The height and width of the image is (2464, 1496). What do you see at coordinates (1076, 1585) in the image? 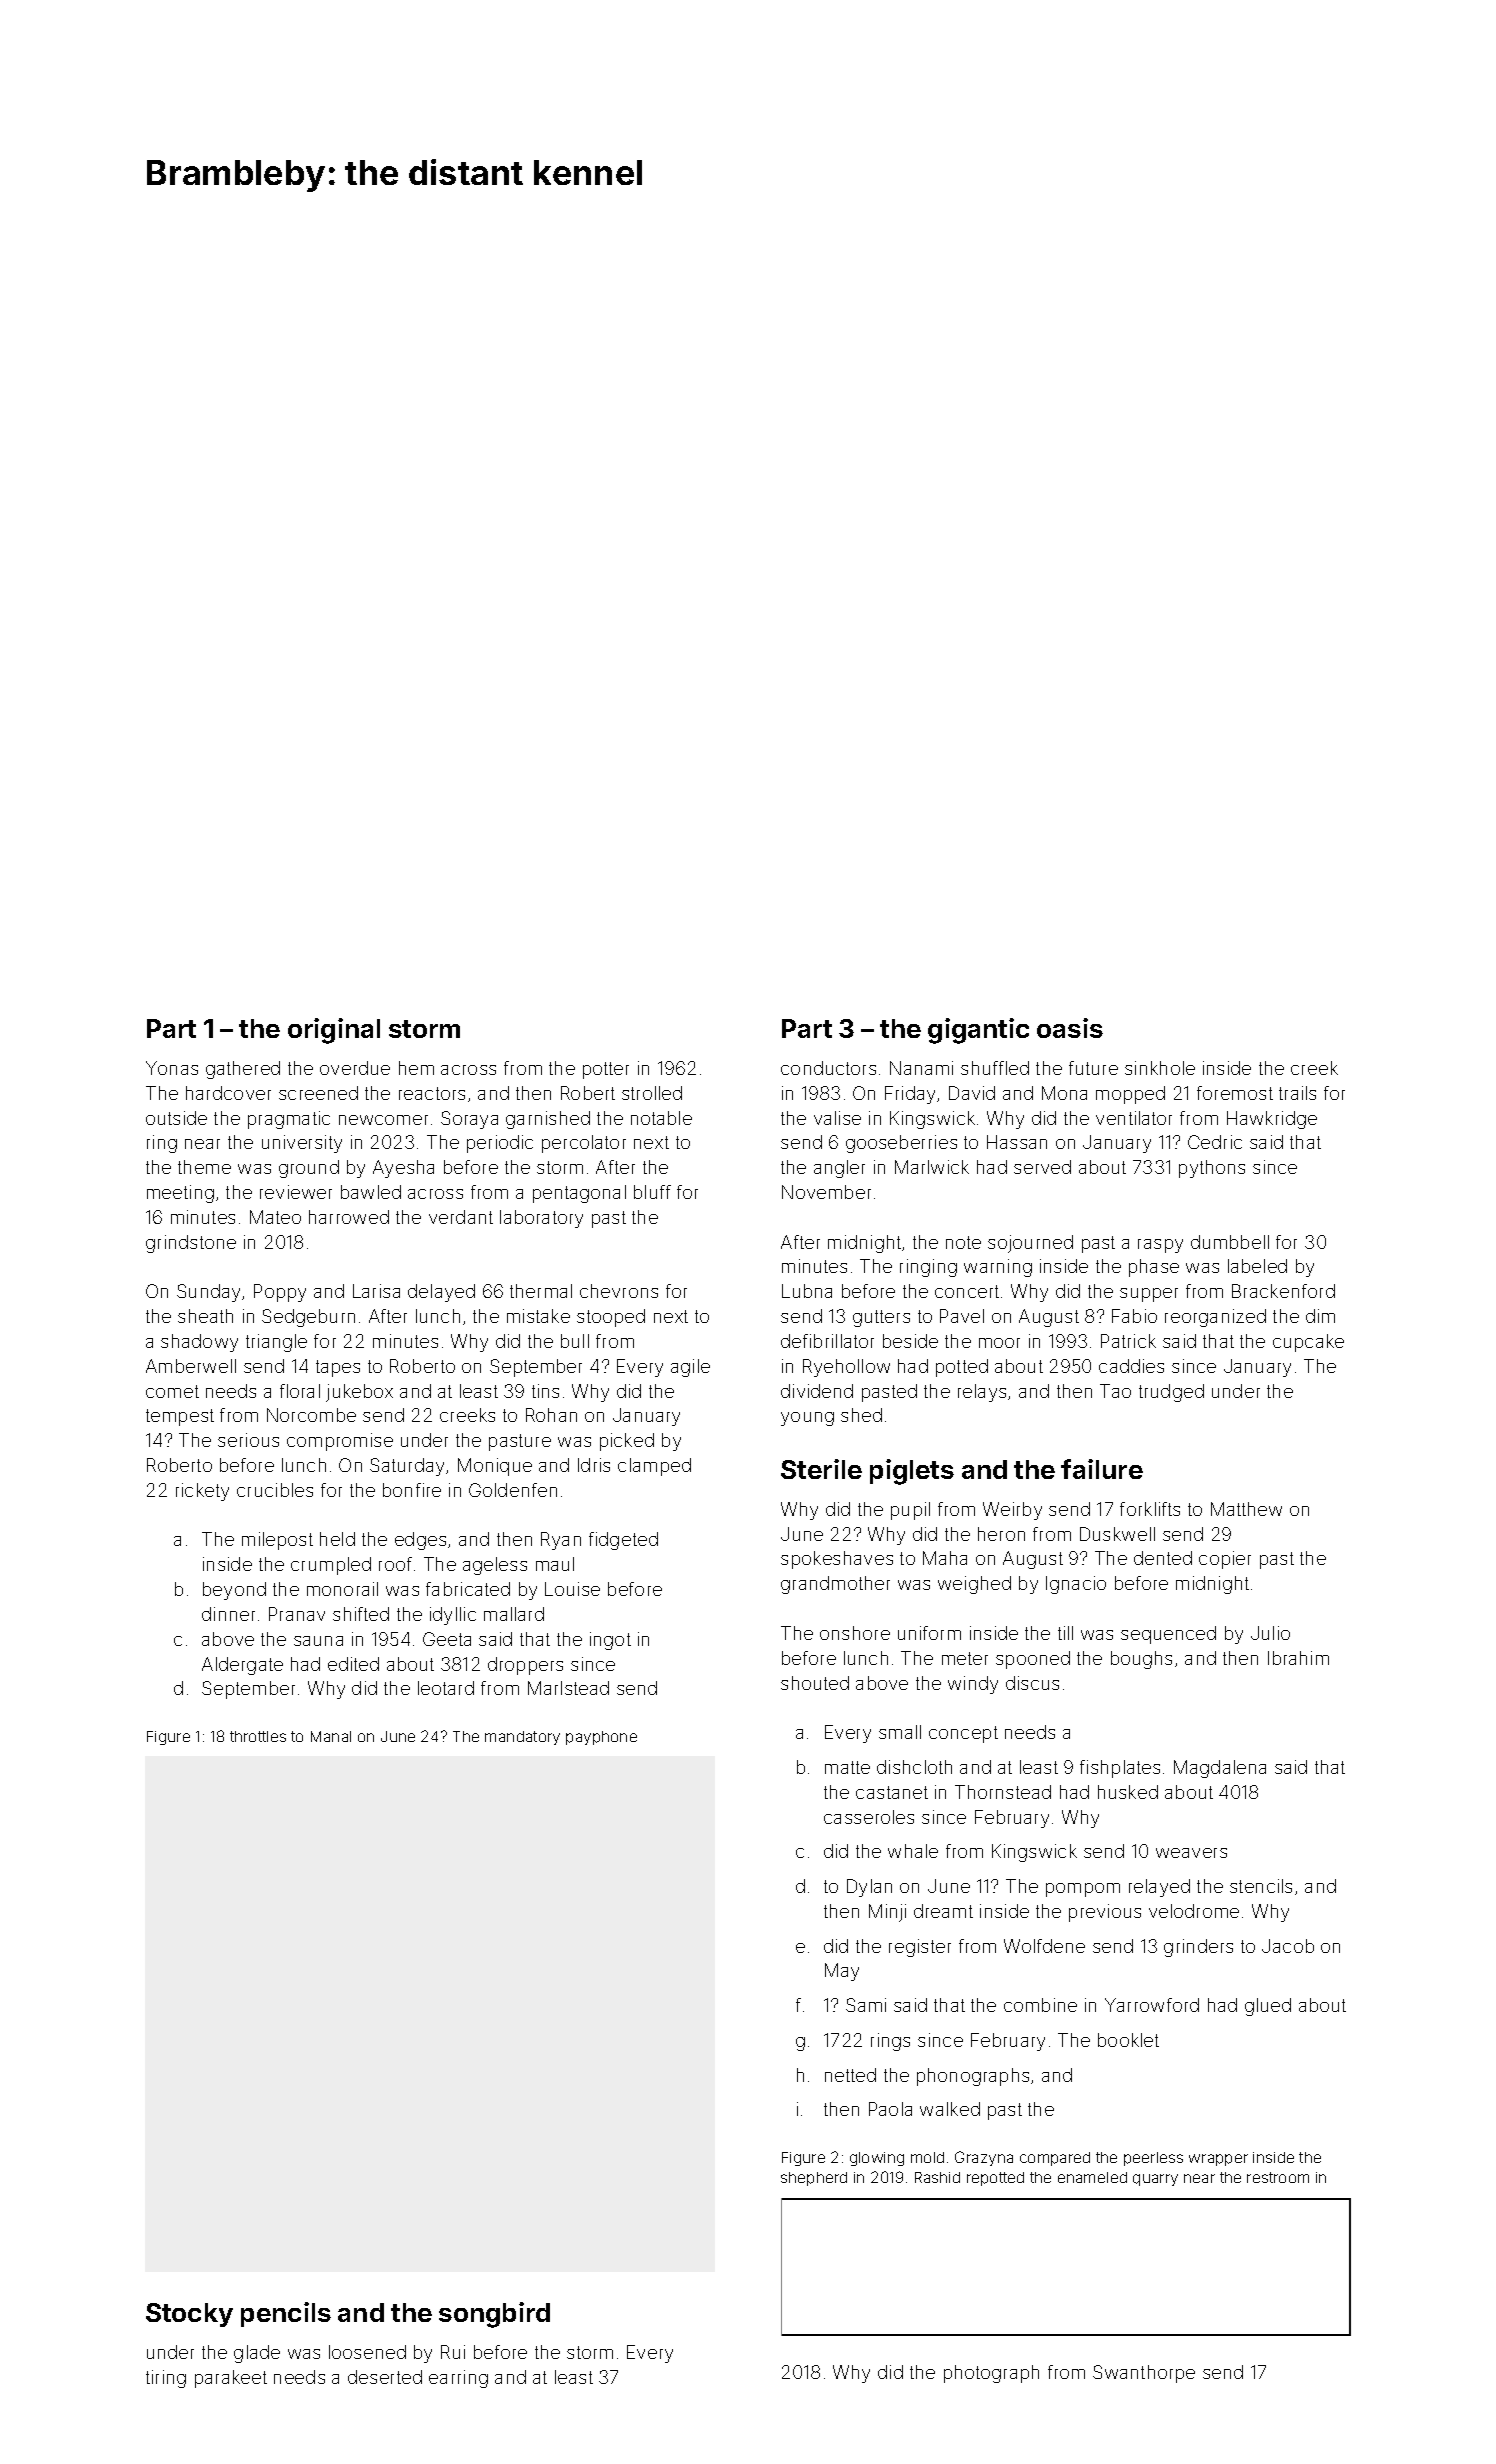
I see `Ignacio` at bounding box center [1076, 1585].
